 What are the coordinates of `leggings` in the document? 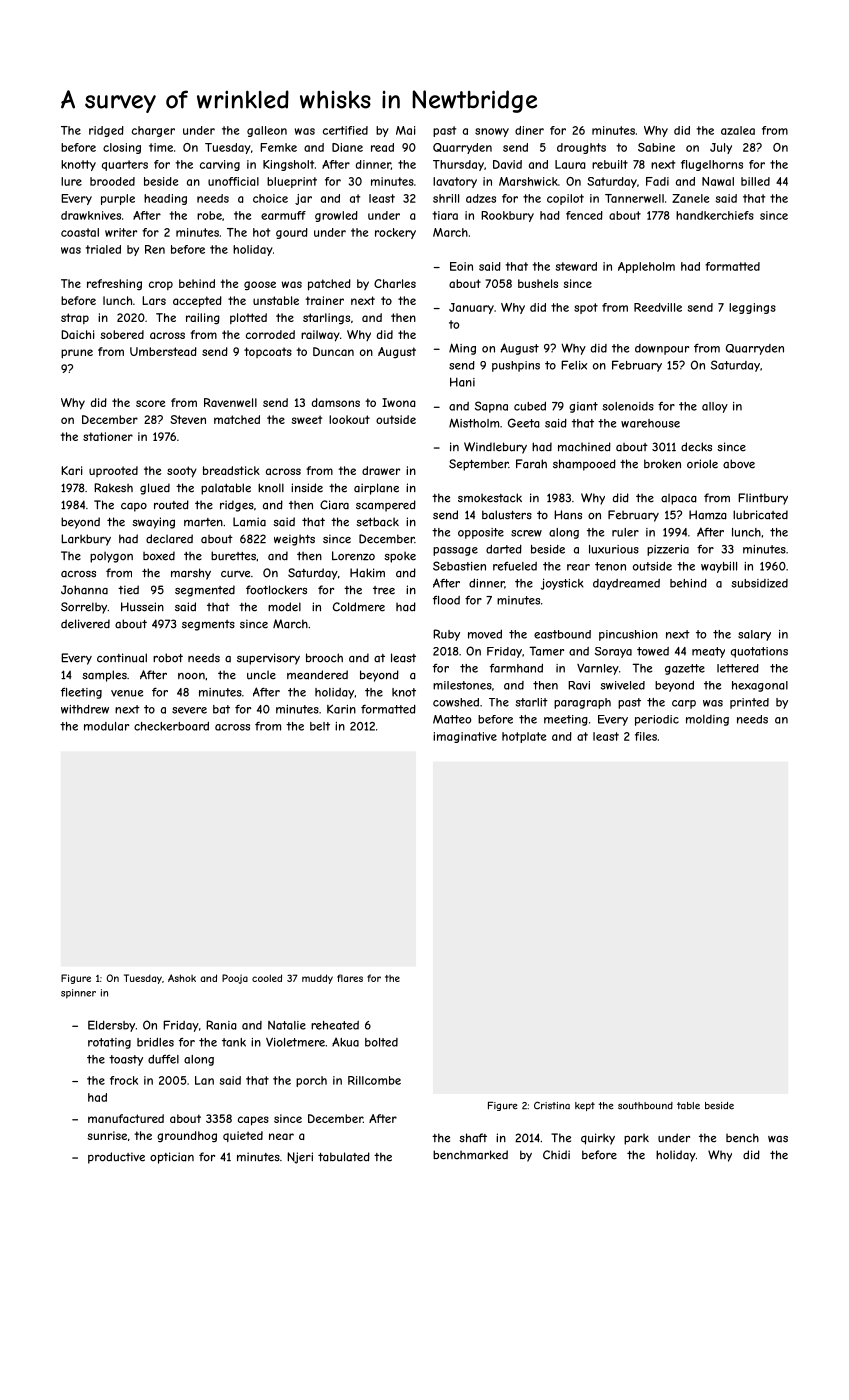 It's located at (752, 308).
